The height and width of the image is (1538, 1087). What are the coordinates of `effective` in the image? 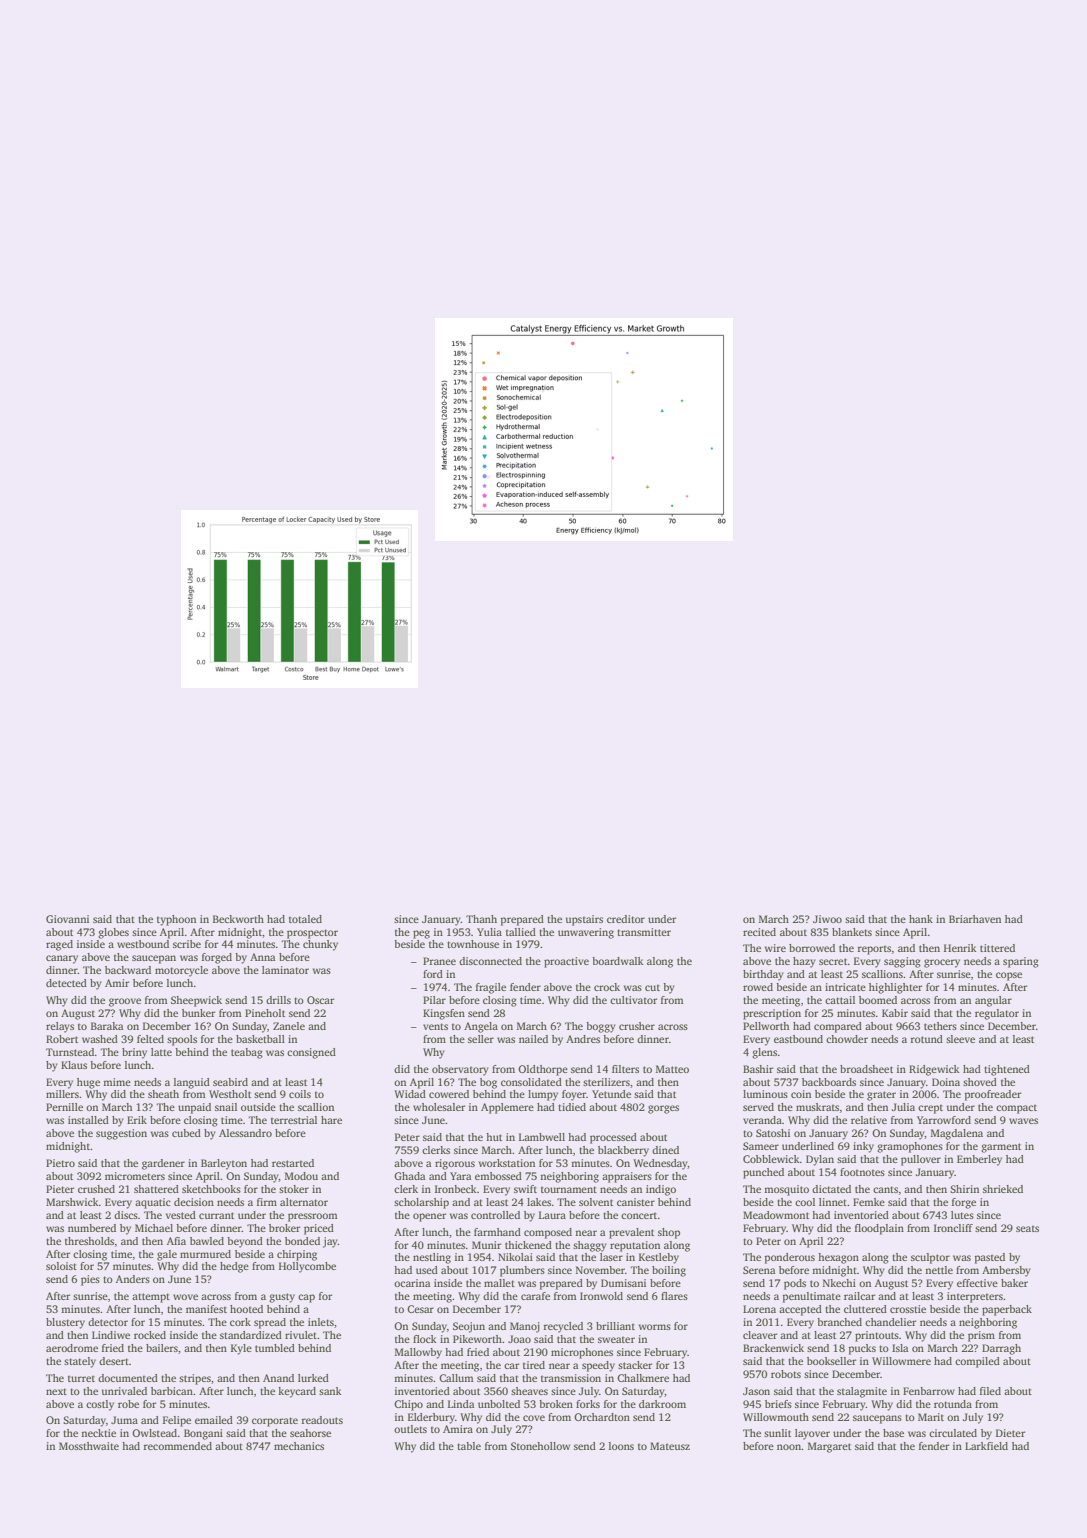 It's located at (977, 1283).
